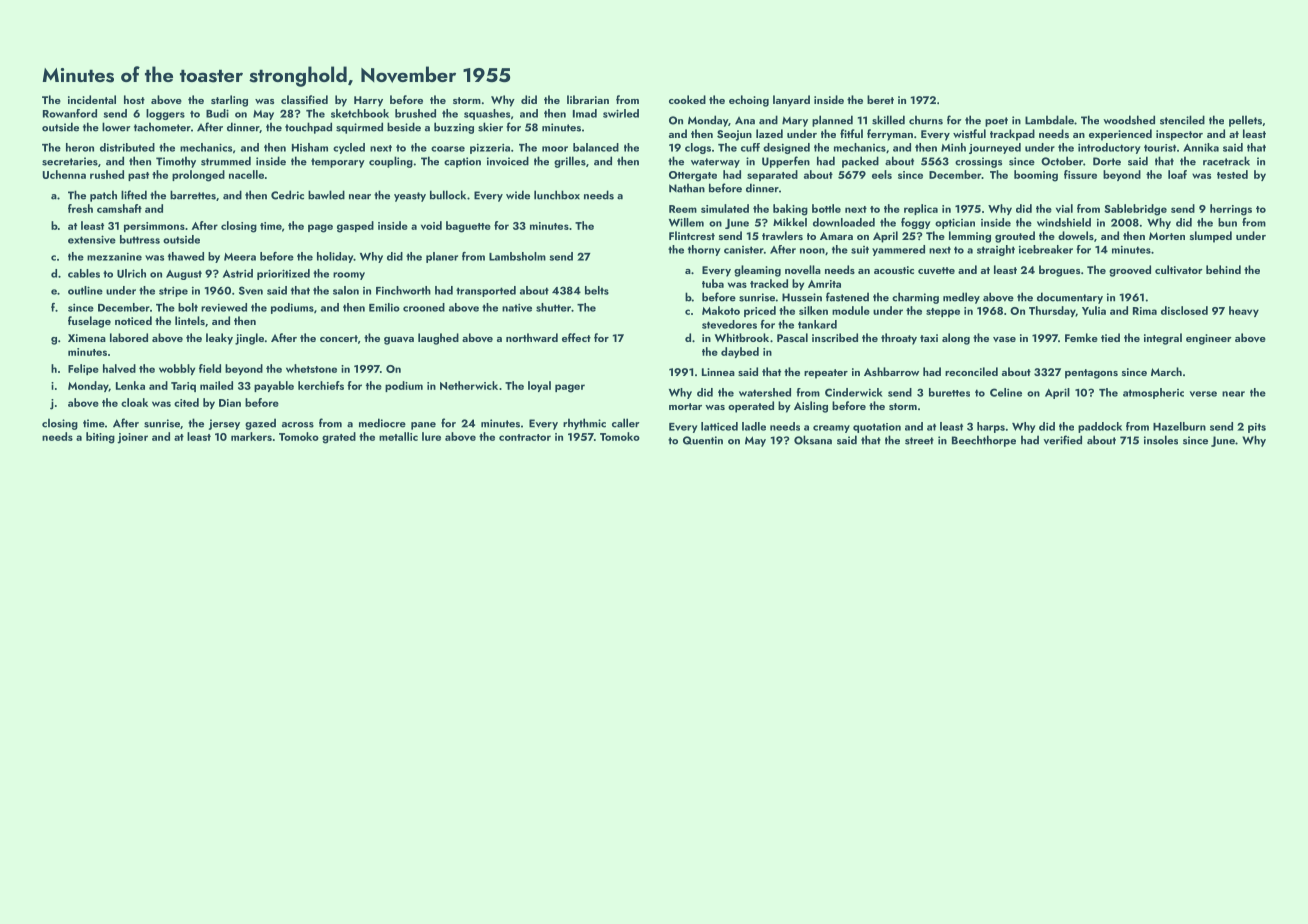  Describe the element at coordinates (1231, 210) in the screenshot. I see `herrings` at that location.
